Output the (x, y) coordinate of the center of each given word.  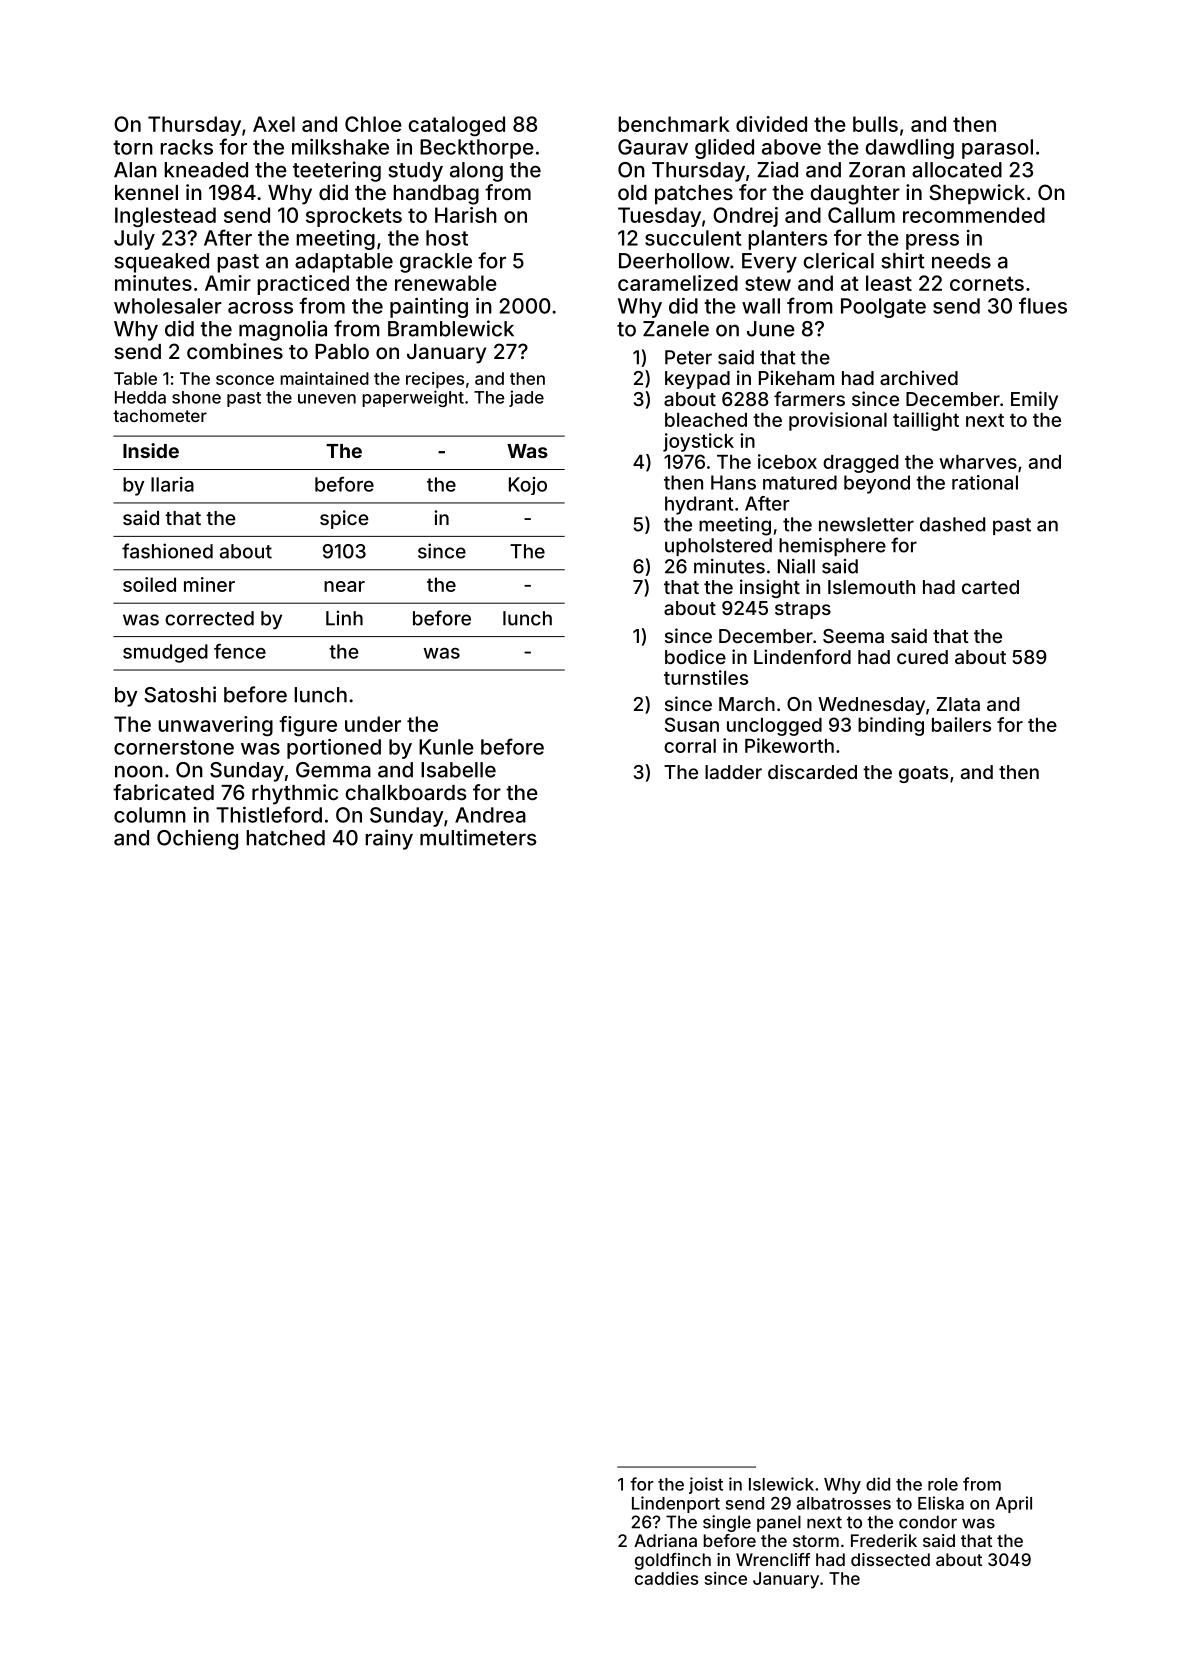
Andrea (490, 815)
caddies (666, 1578)
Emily (1034, 400)
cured (922, 657)
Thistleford (269, 814)
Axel (274, 124)
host (447, 238)
